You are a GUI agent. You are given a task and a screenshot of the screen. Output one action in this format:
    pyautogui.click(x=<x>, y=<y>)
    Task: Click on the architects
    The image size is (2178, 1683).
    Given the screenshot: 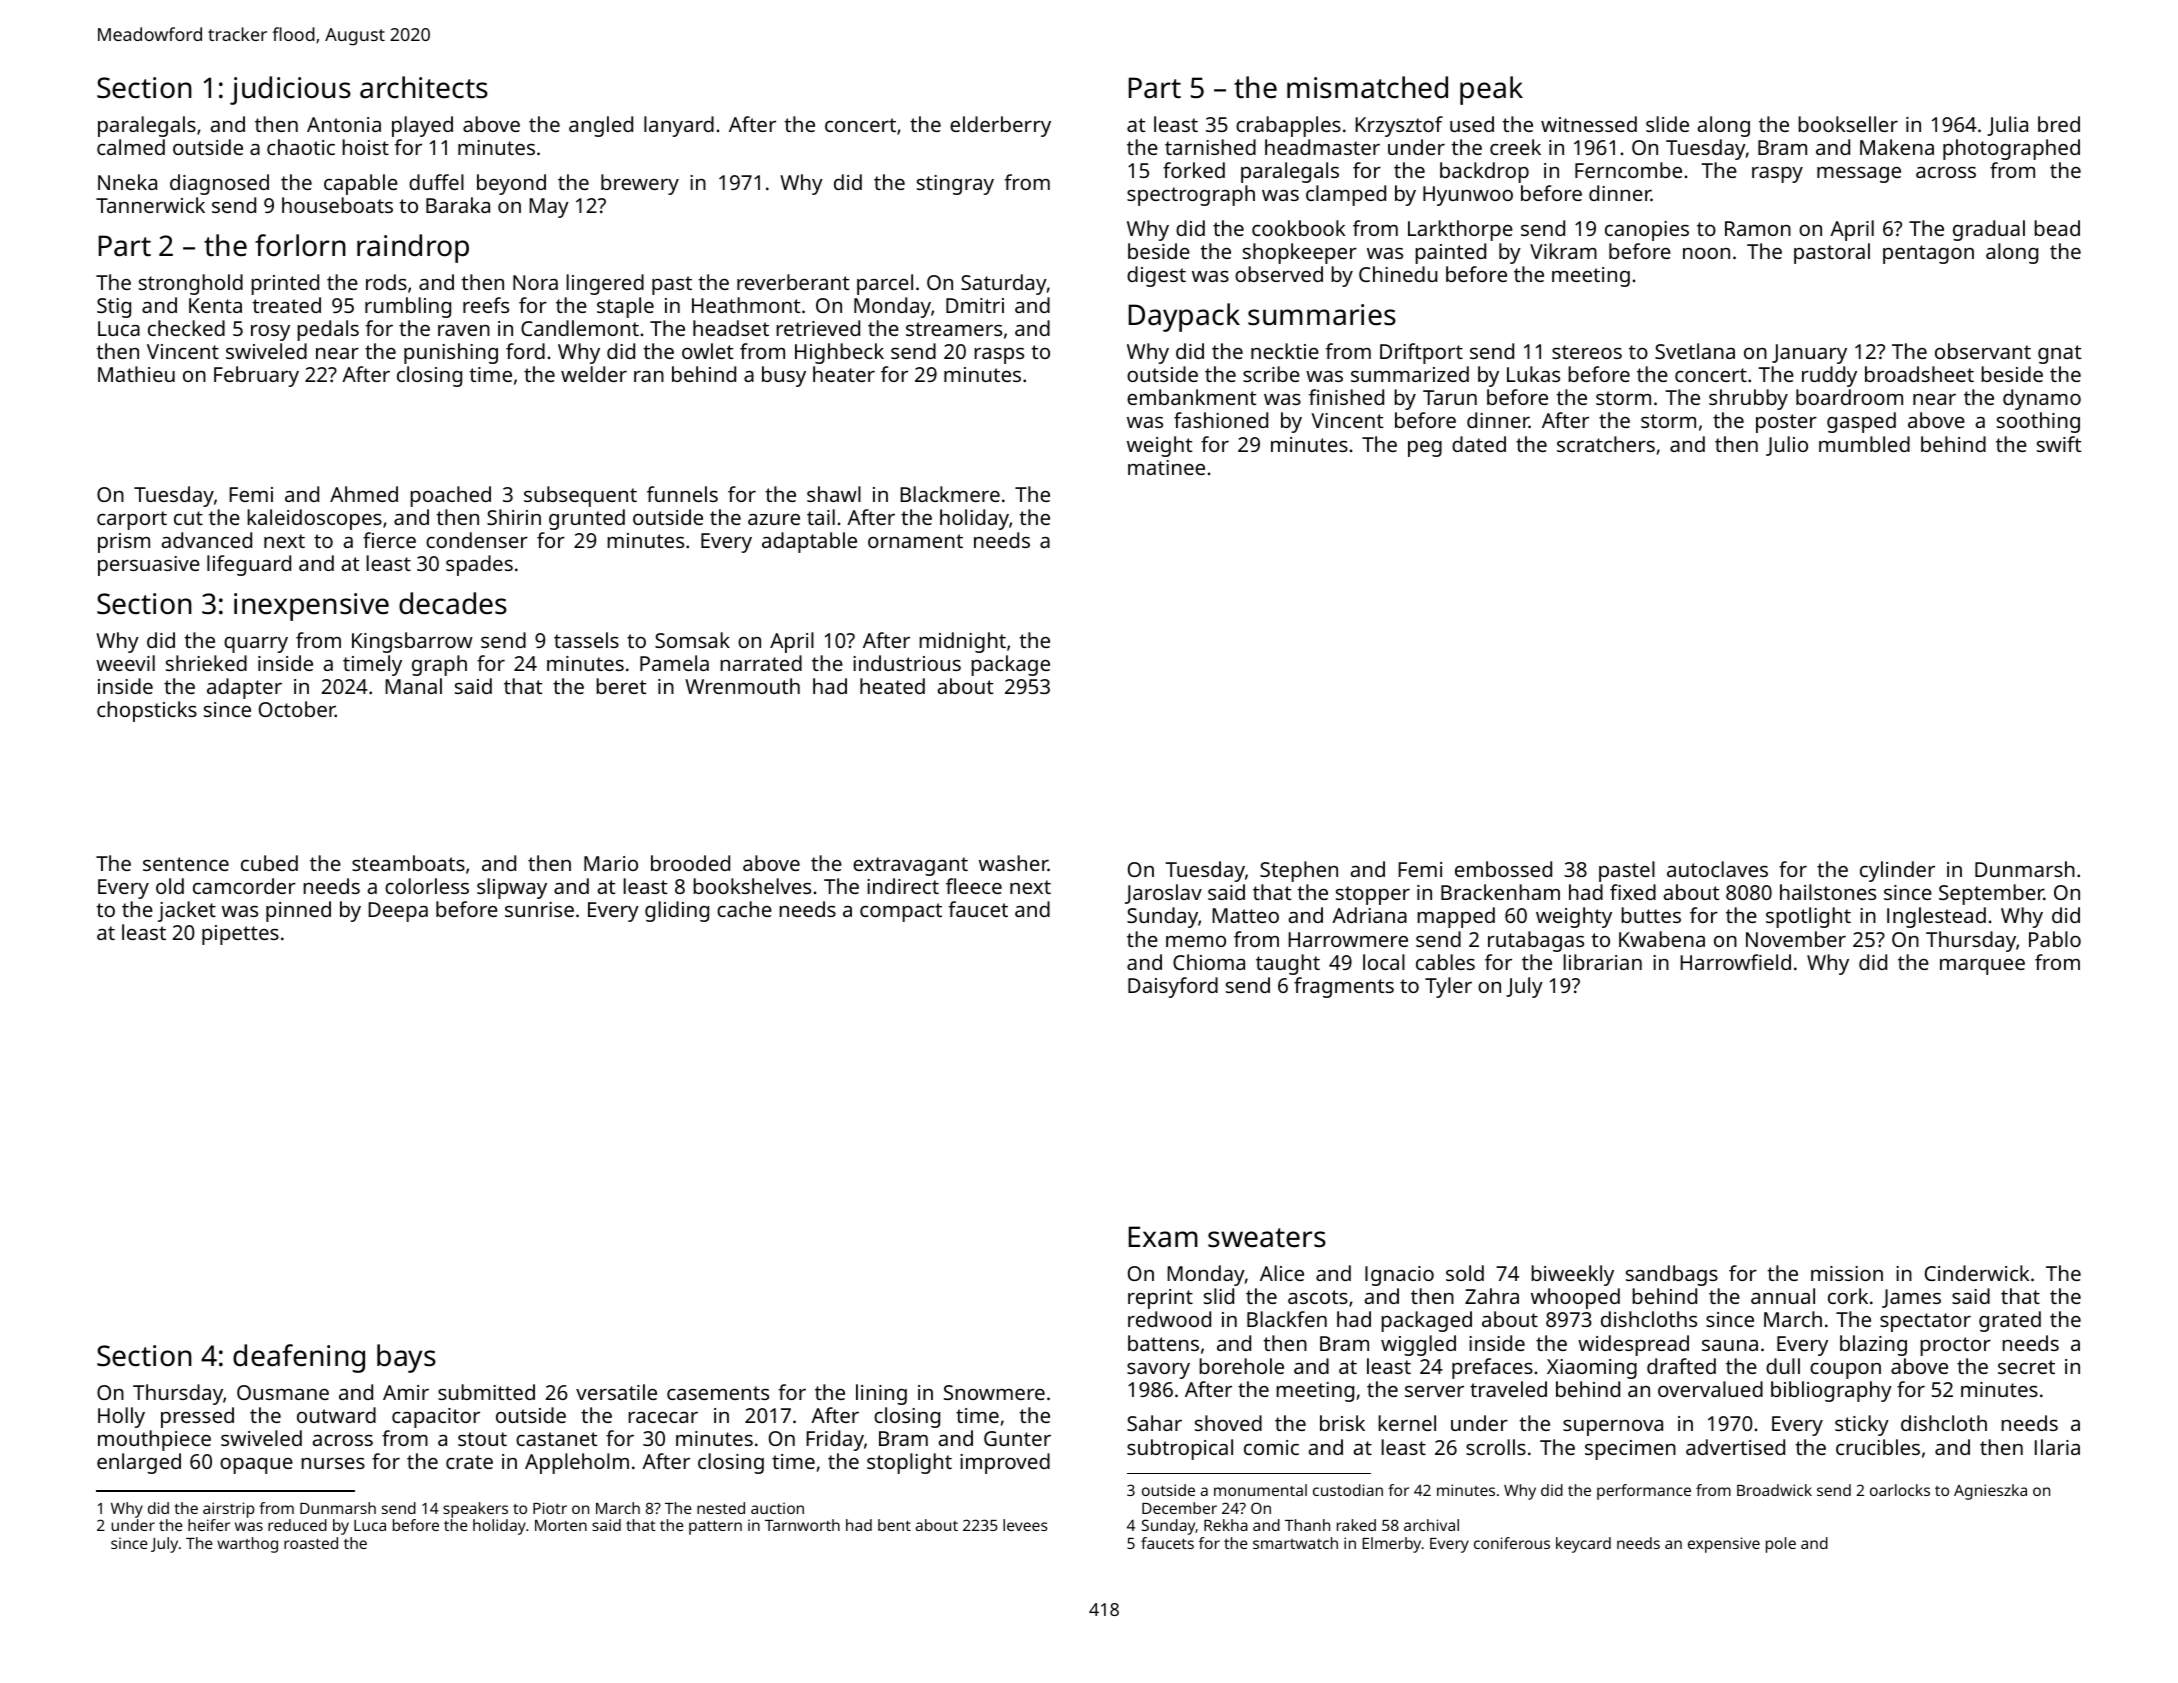 What is the action you would take?
    pyautogui.click(x=424, y=87)
